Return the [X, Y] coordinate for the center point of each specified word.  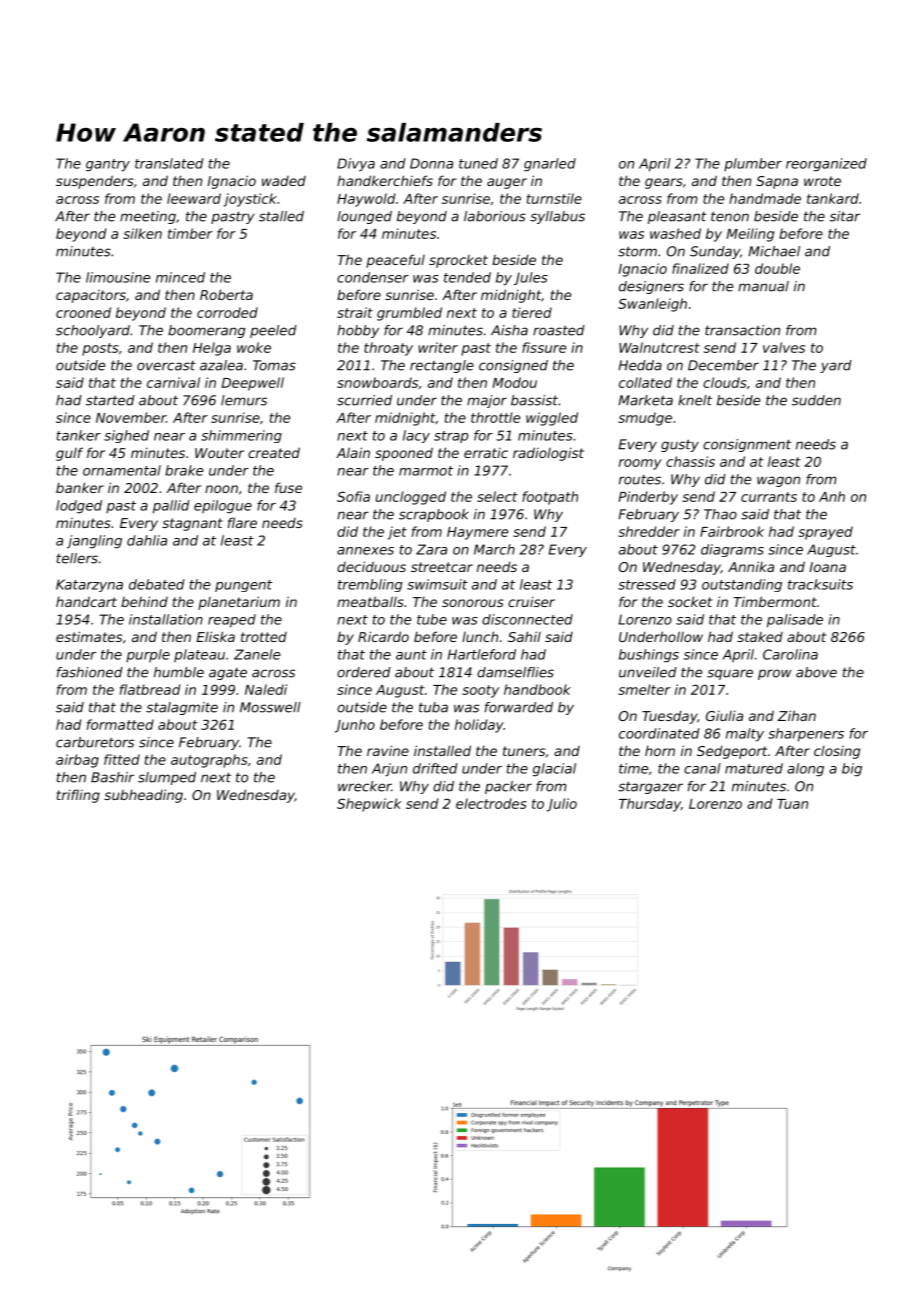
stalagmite [182, 708]
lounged [364, 217]
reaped [232, 621]
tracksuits [820, 584]
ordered [364, 672]
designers [651, 287]
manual [763, 286]
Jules [531, 278]
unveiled [648, 672]
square [730, 674]
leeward [194, 198]
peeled [273, 331]
